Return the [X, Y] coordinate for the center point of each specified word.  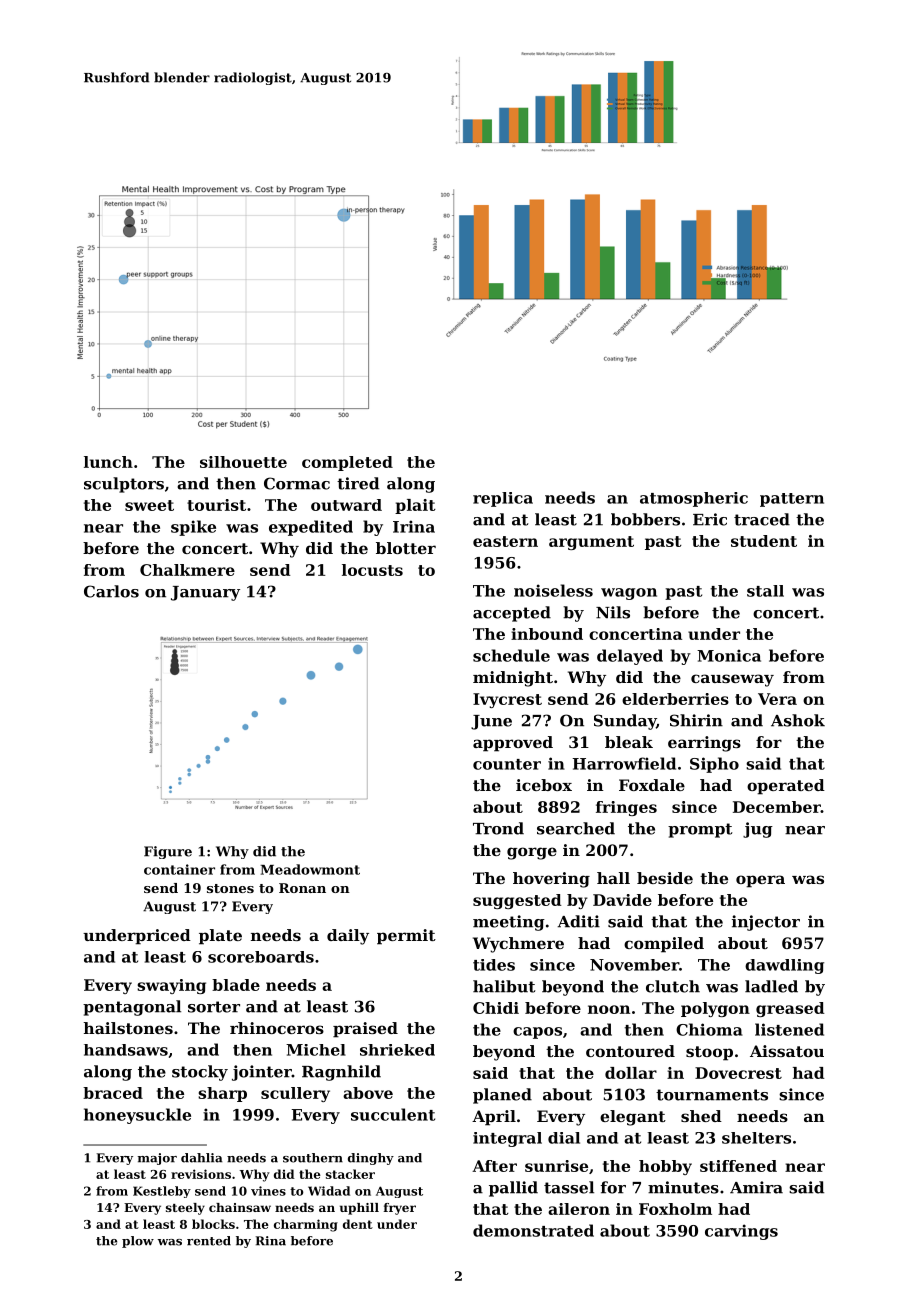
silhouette [243, 462]
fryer [400, 1209]
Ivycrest [507, 700]
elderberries [675, 699]
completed [347, 463]
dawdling [784, 966]
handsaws [126, 1050]
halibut [504, 986]
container [179, 869]
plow [138, 1242]
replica [503, 499]
